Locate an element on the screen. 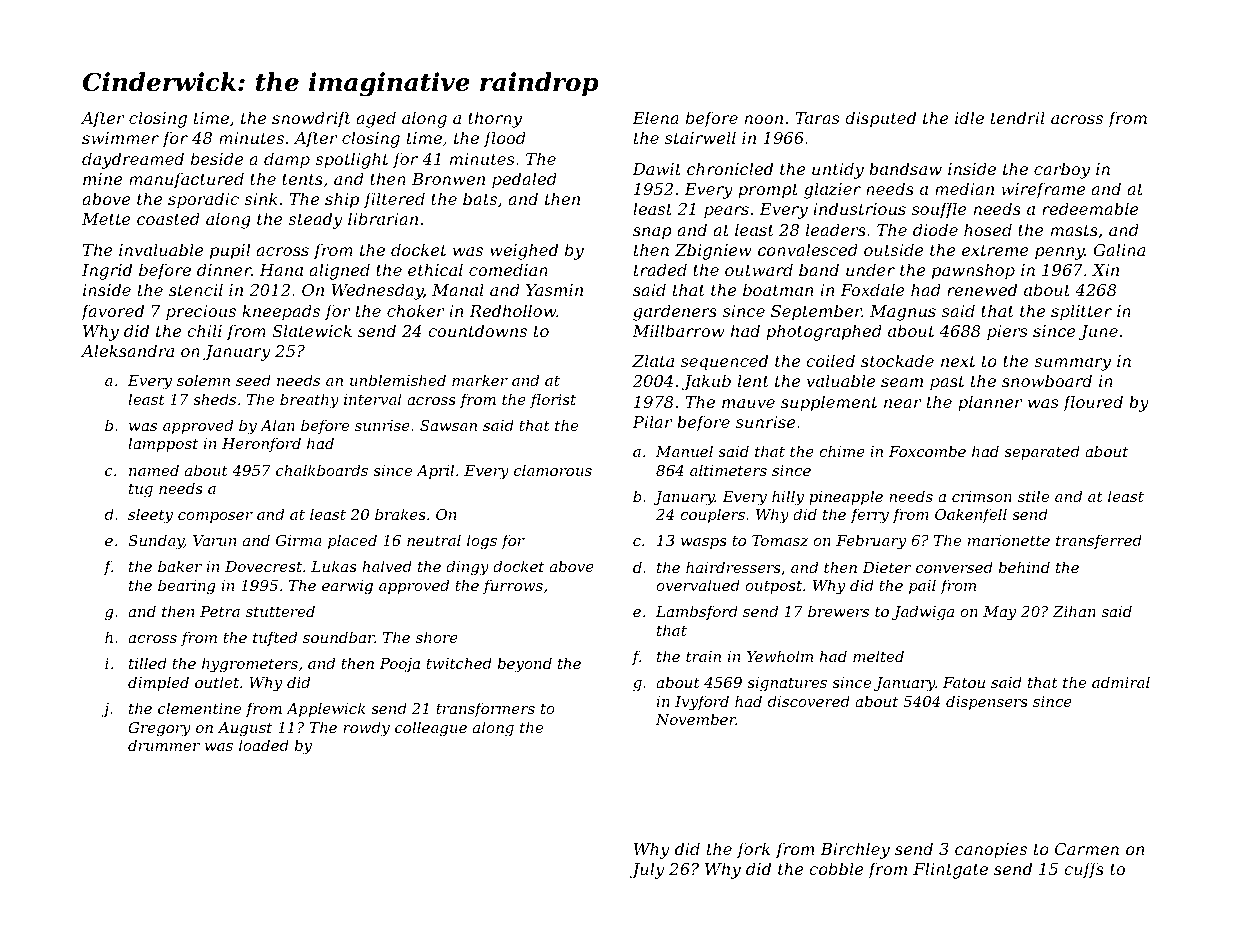 This screenshot has height=952, width=1233. unblemished is located at coordinates (398, 380).
